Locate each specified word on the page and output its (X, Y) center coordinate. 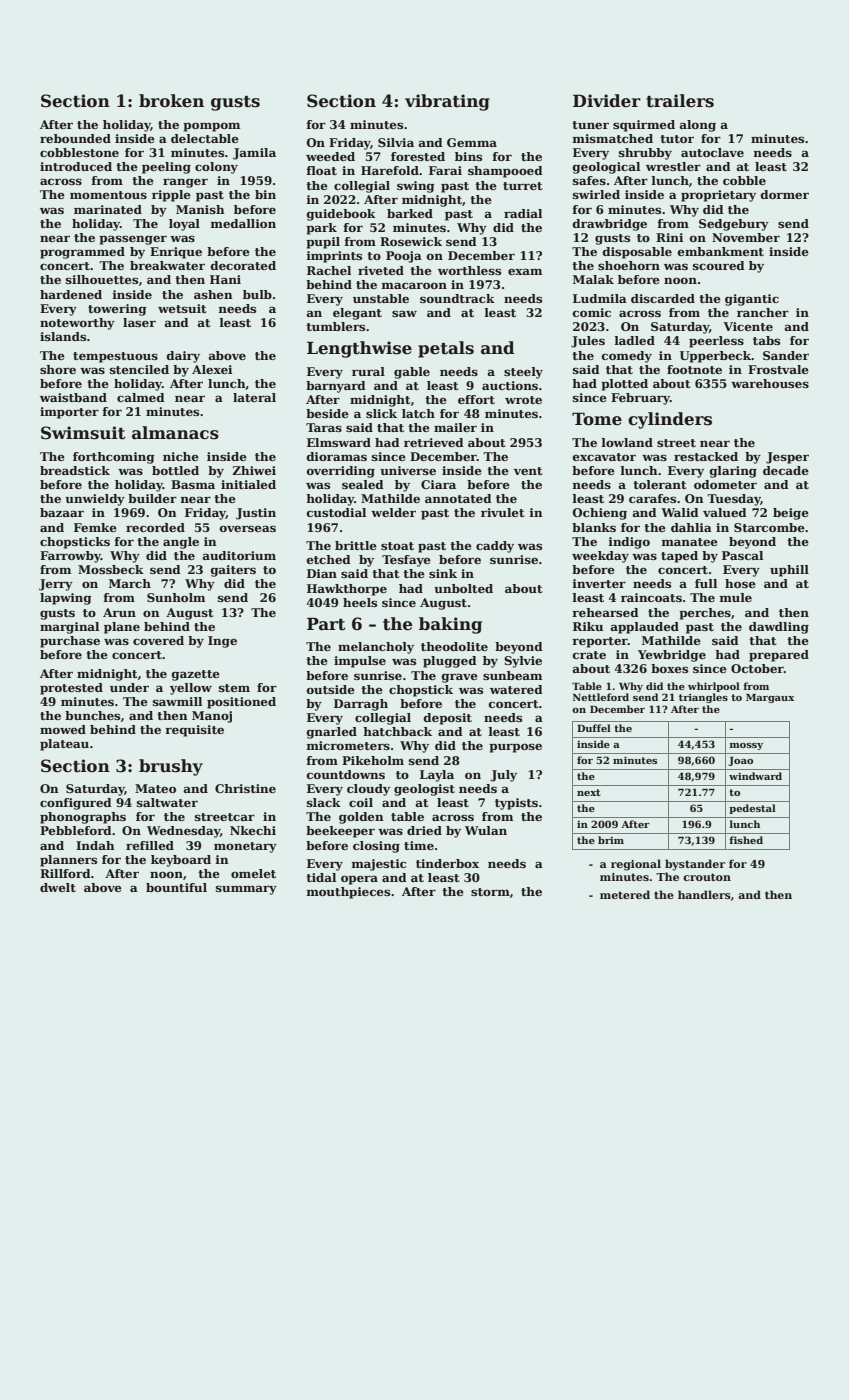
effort (476, 399)
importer (69, 413)
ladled (635, 340)
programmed (82, 253)
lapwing (65, 599)
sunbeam (512, 675)
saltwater (167, 802)
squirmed (644, 126)
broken (171, 101)
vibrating (447, 102)
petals (446, 349)
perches (705, 614)
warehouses (770, 383)
